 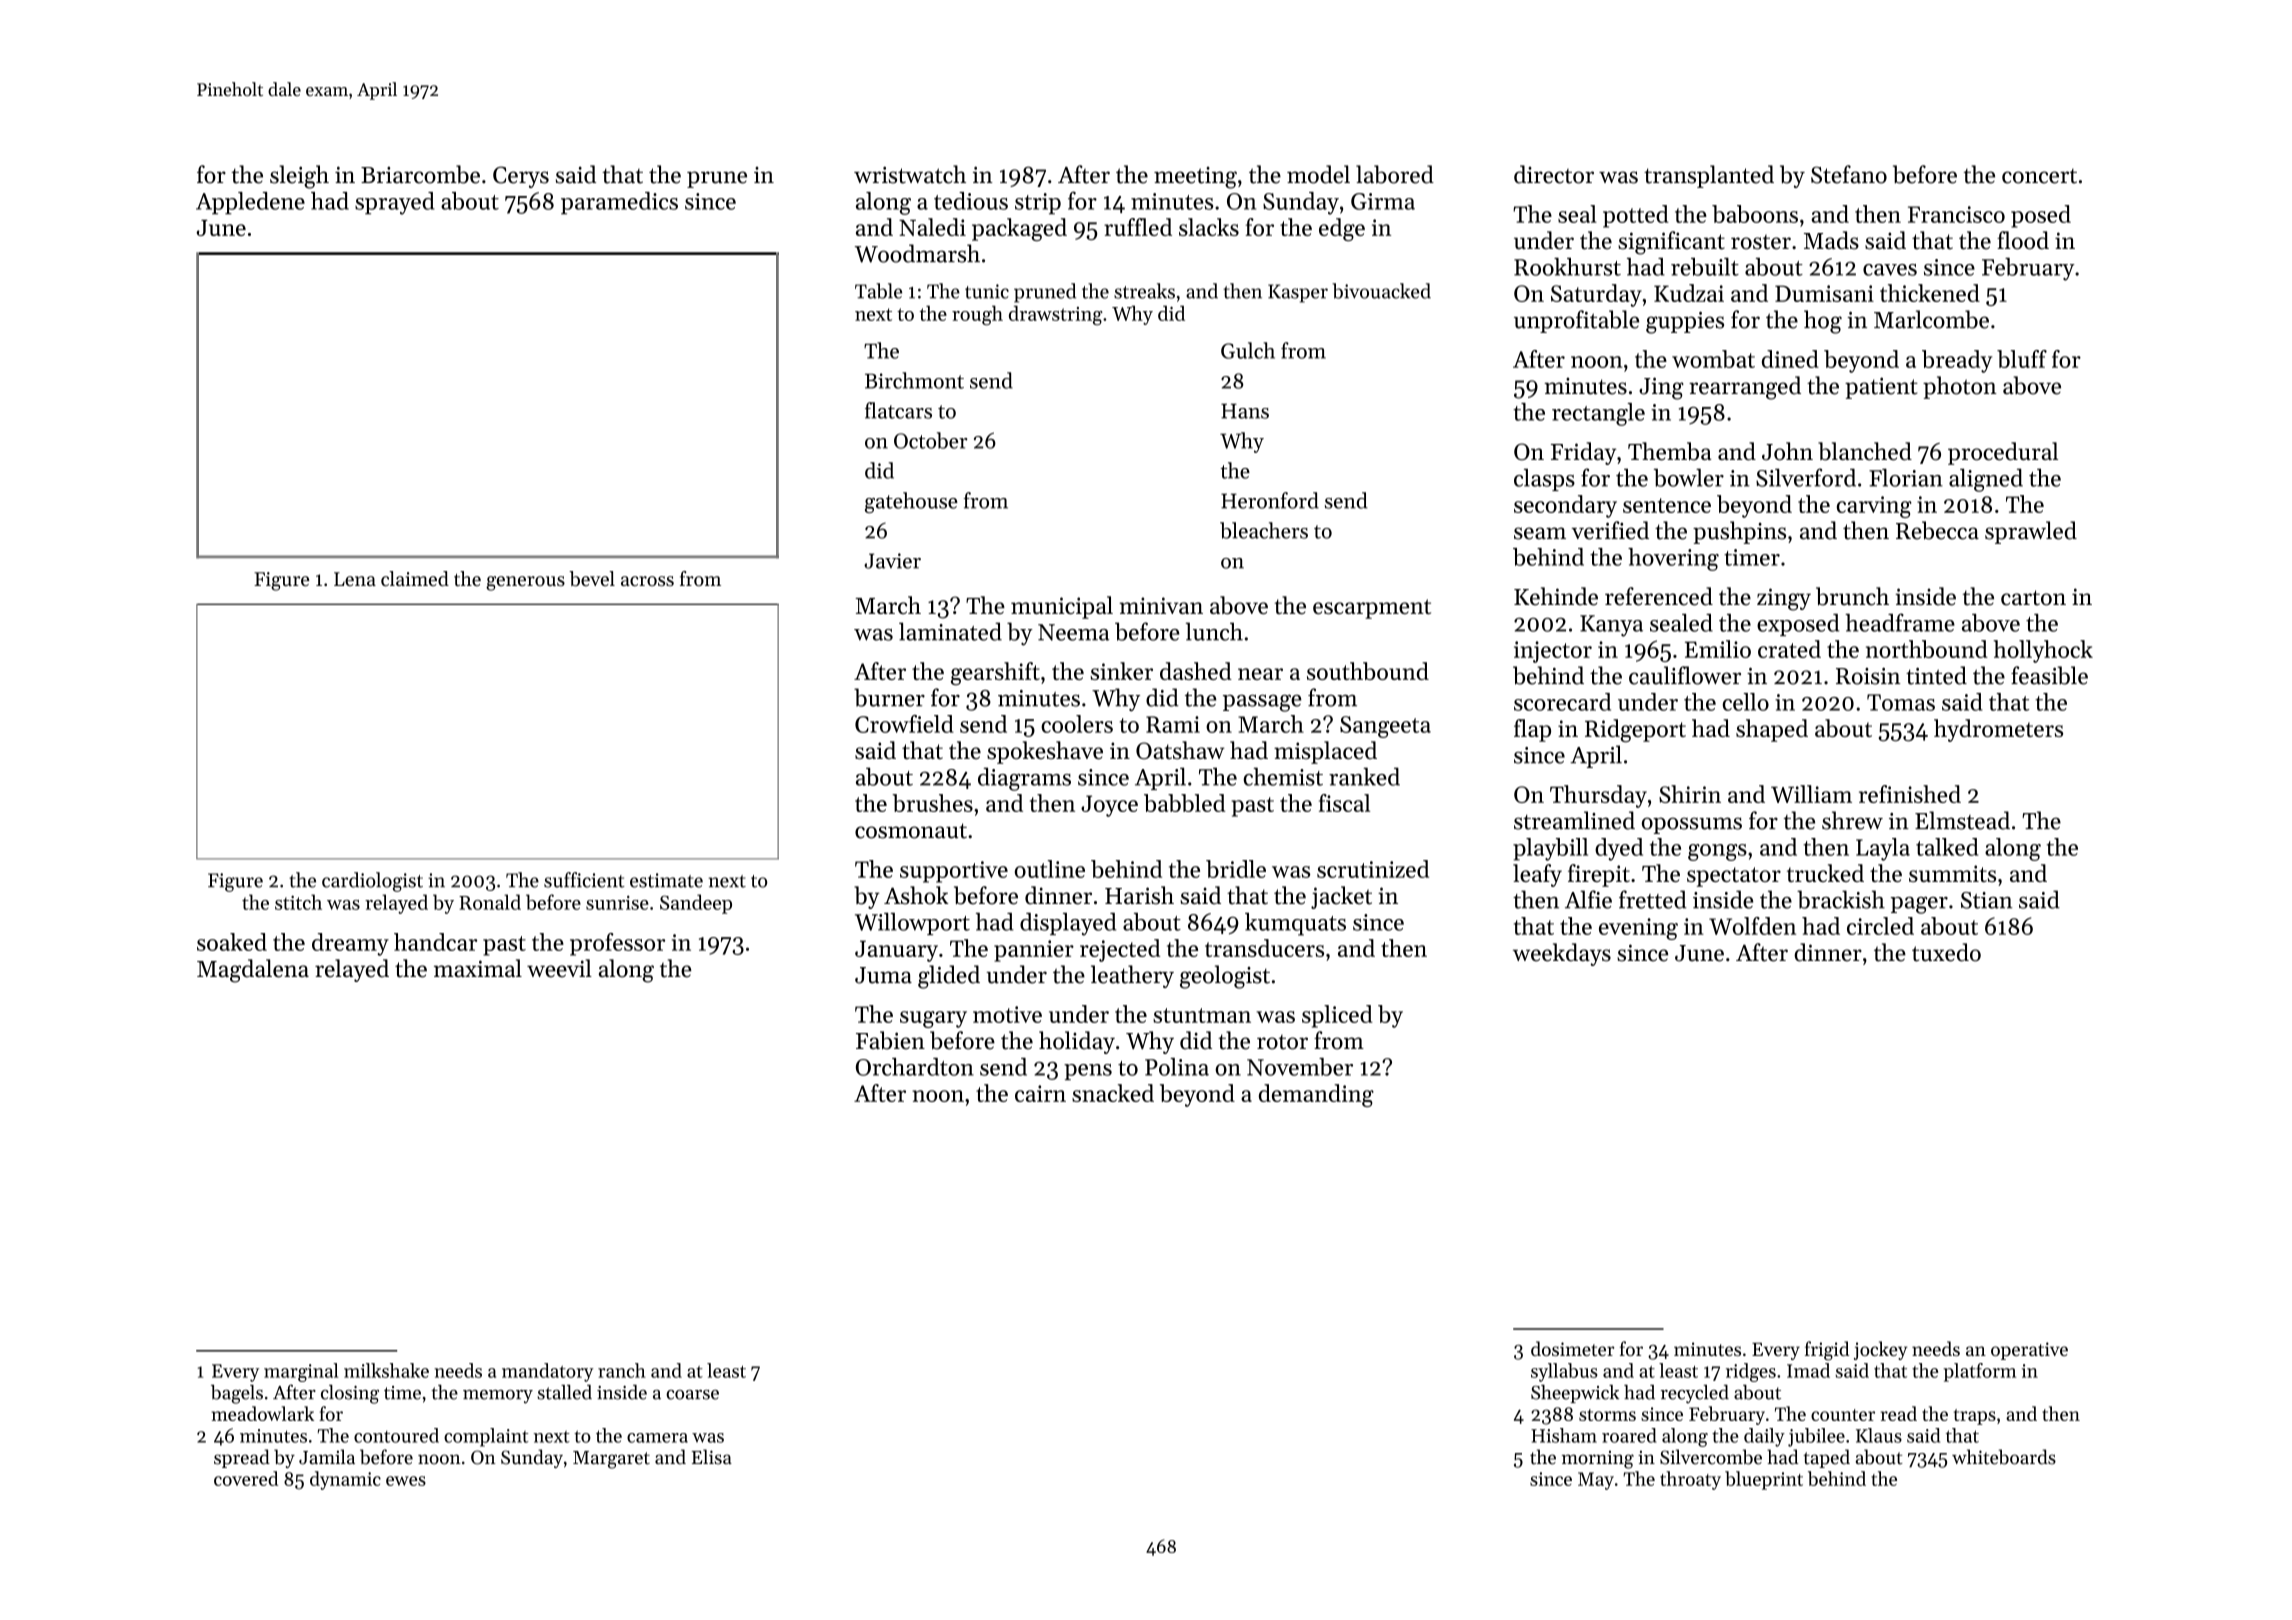 What do you see at coordinates (372, 882) in the document?
I see `cardiologist` at bounding box center [372, 882].
